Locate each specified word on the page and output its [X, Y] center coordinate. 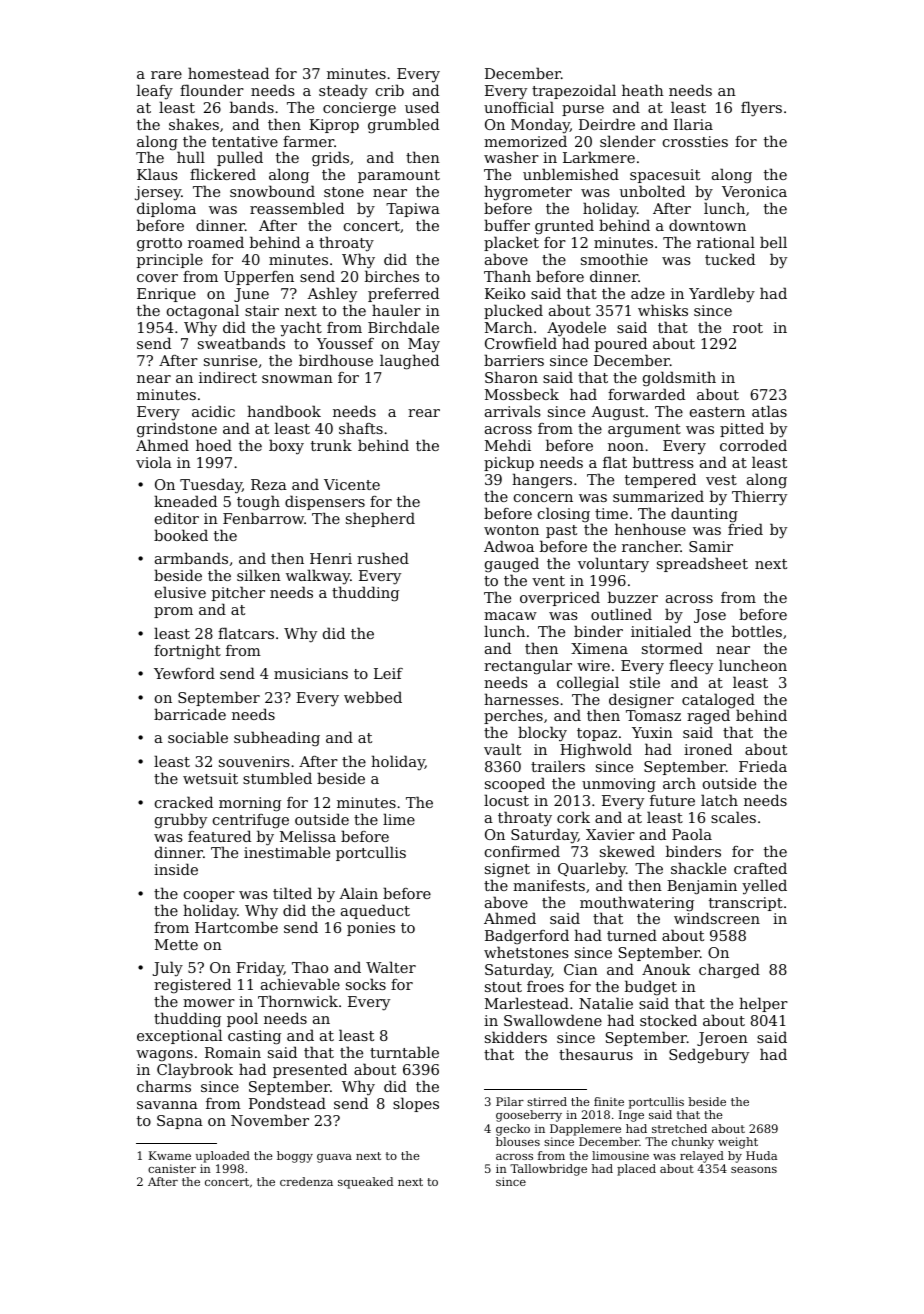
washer [511, 157]
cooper [209, 896]
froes [545, 986]
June [251, 295]
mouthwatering [637, 904]
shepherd [380, 519]
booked [181, 535]
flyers [761, 109]
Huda [761, 1155]
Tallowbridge [548, 1170]
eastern [717, 412]
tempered [660, 480]
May [424, 345]
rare [166, 75]
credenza [306, 1181]
